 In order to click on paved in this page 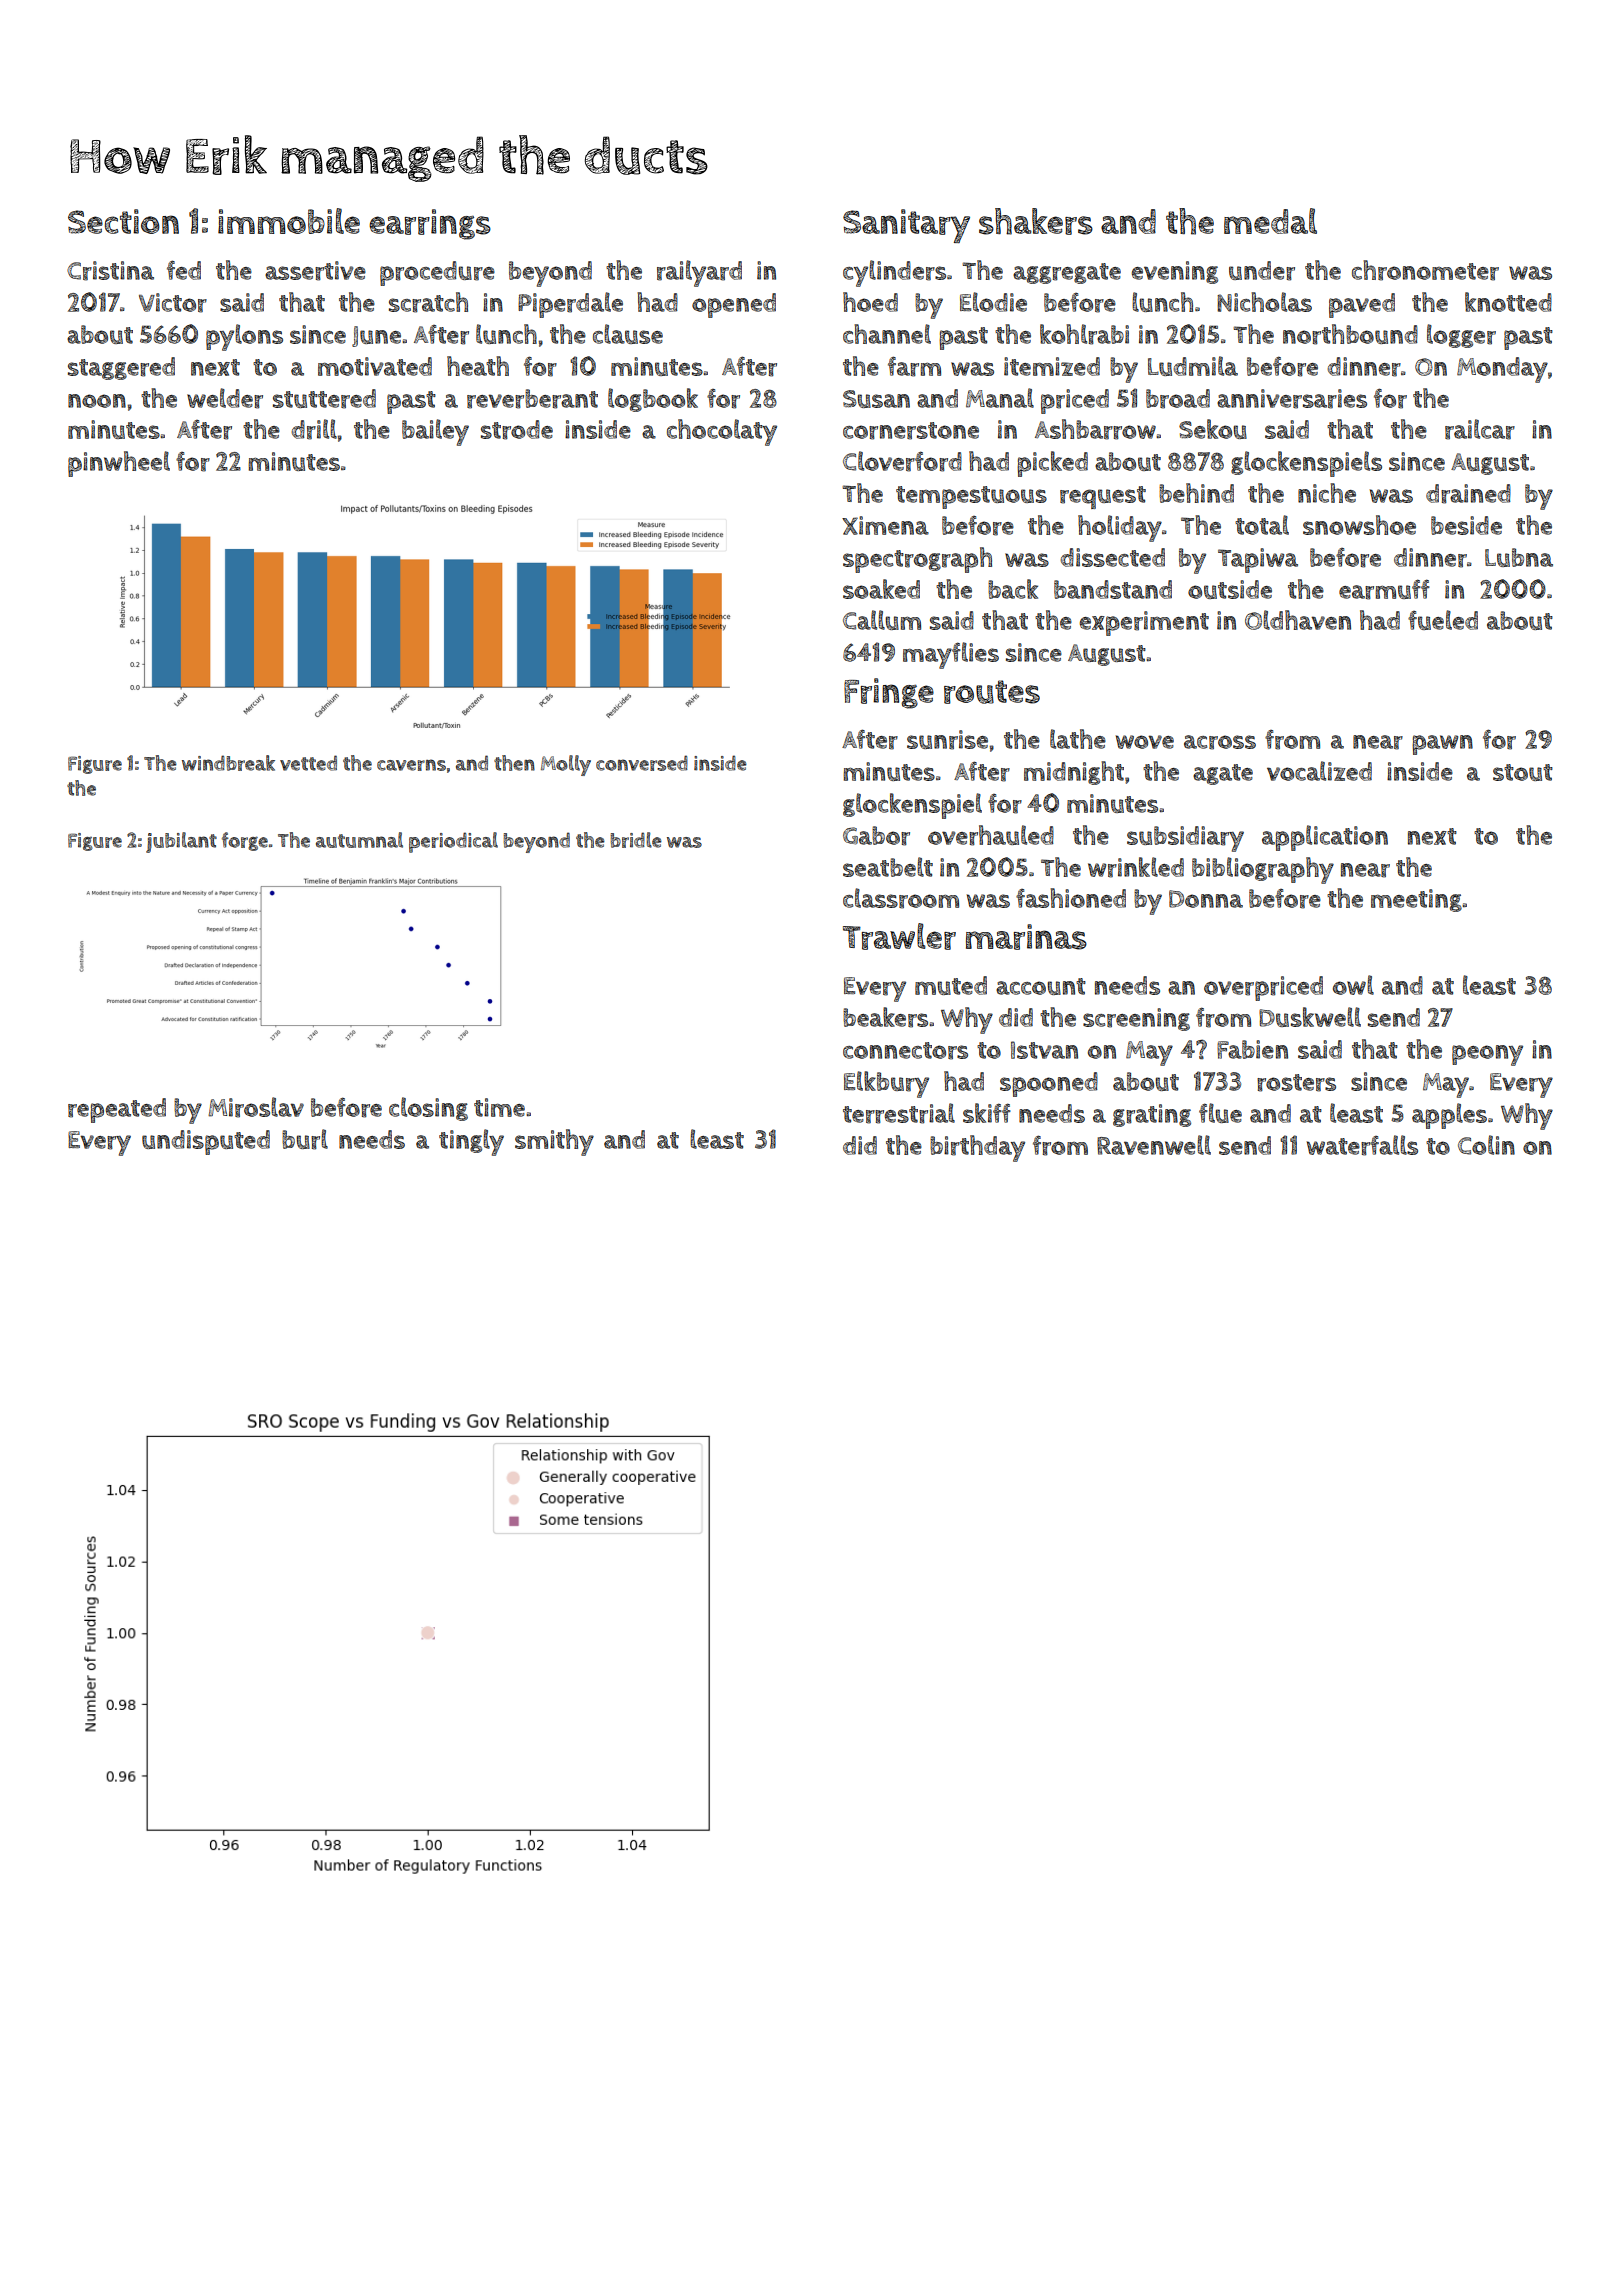, I will do `click(1362, 305)`.
